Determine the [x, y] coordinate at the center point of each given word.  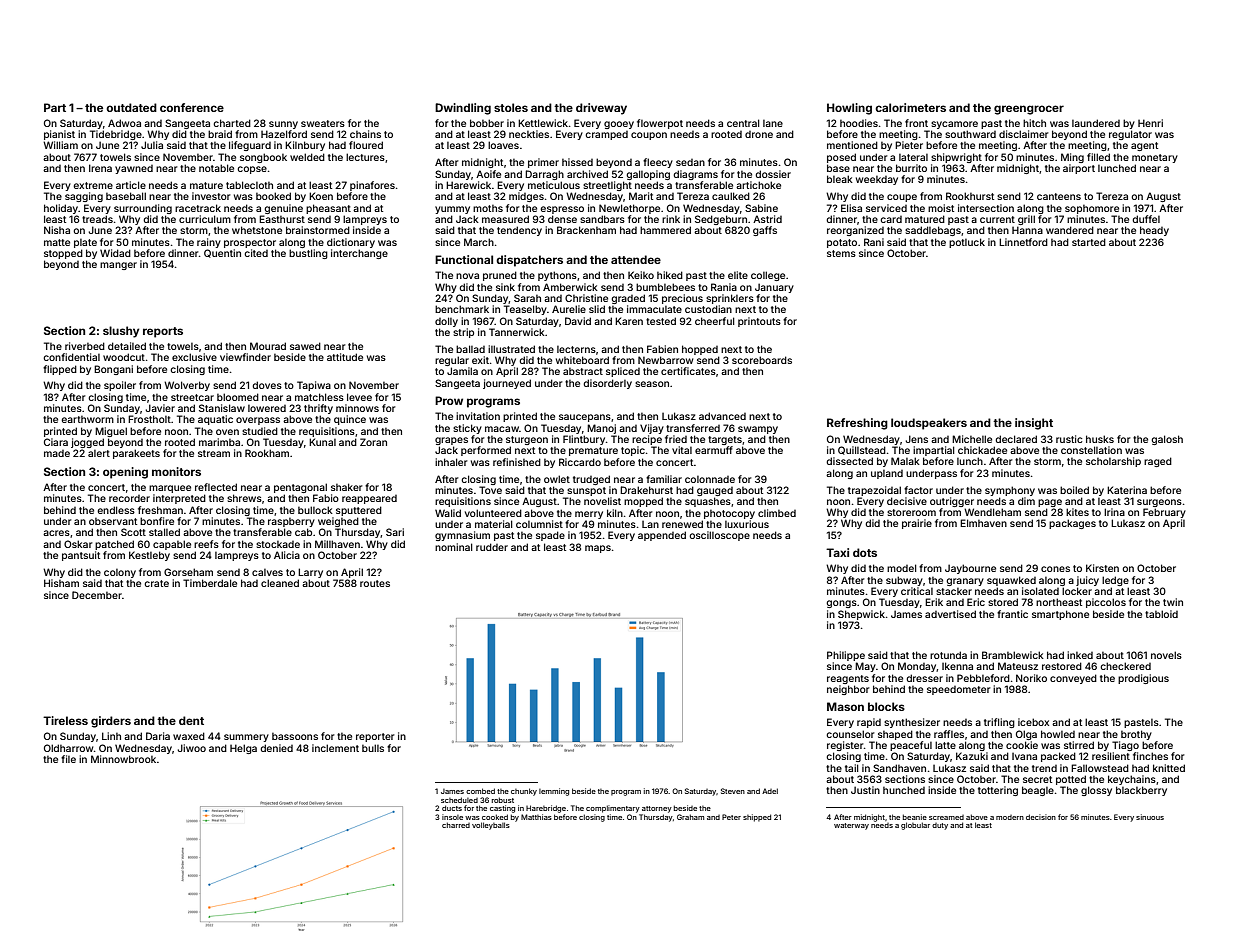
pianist [59, 135]
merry [589, 515]
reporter [375, 737]
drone [759, 134]
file [68, 759]
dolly [446, 322]
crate [156, 583]
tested [661, 321]
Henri [1150, 123]
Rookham [267, 453]
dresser [924, 678]
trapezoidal [874, 491]
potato [842, 243]
